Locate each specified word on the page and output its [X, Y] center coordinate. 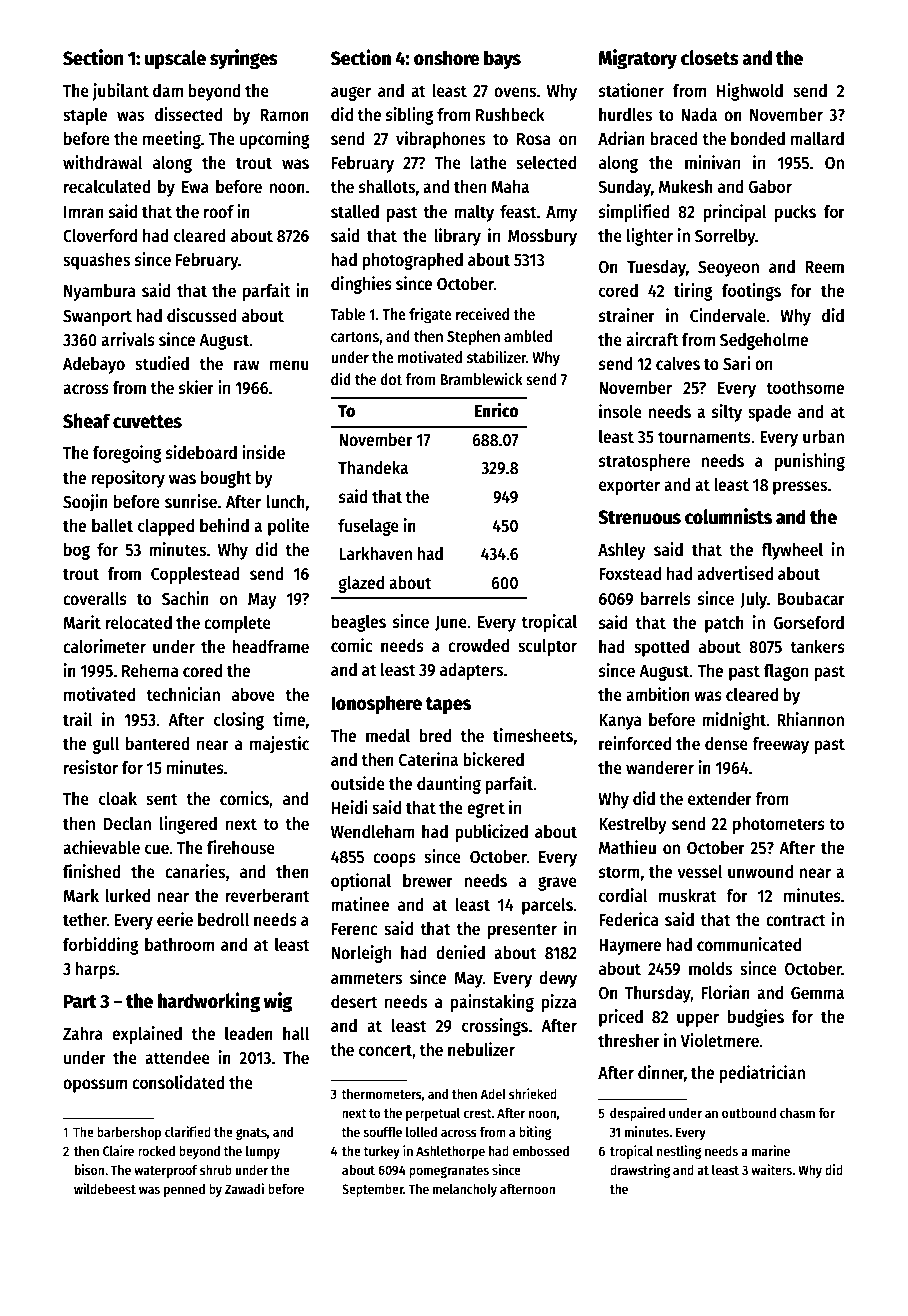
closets [710, 58]
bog [77, 551]
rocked [156, 1151]
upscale [175, 59]
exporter [629, 487]
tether [85, 920]
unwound [760, 872]
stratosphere [644, 462]
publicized [491, 833]
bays [502, 59]
